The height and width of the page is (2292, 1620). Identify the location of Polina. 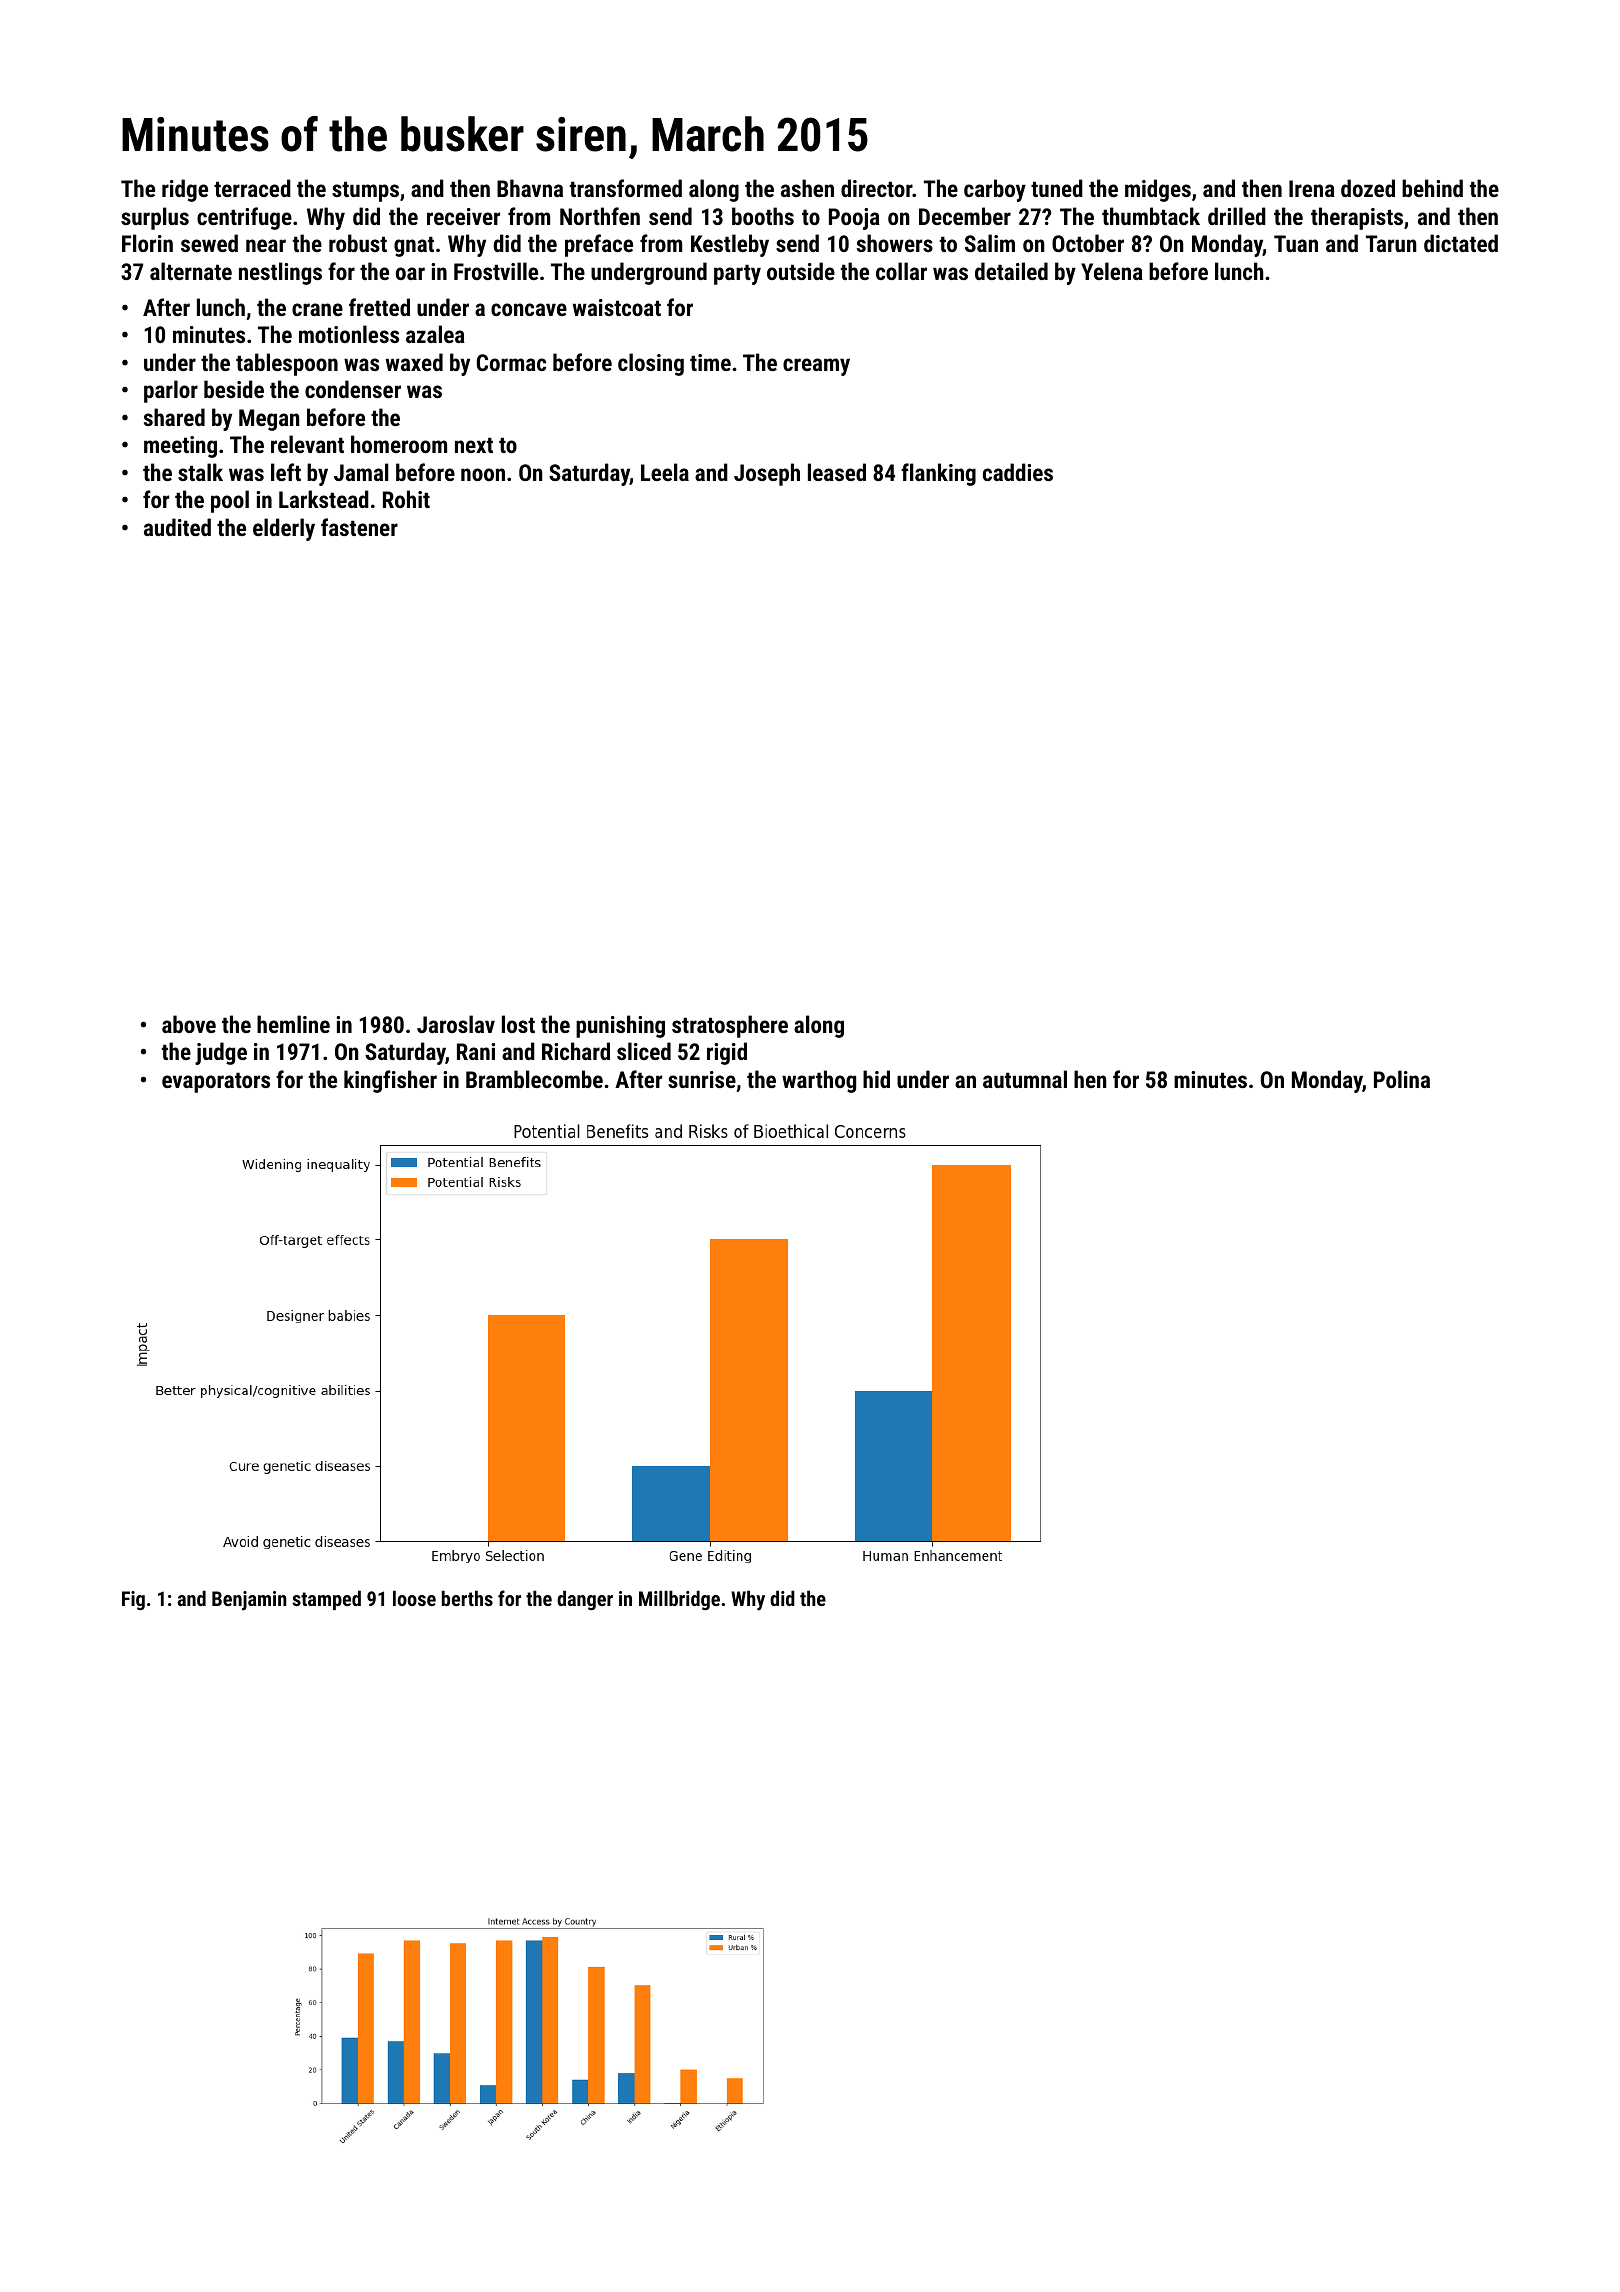
(1402, 1079).
